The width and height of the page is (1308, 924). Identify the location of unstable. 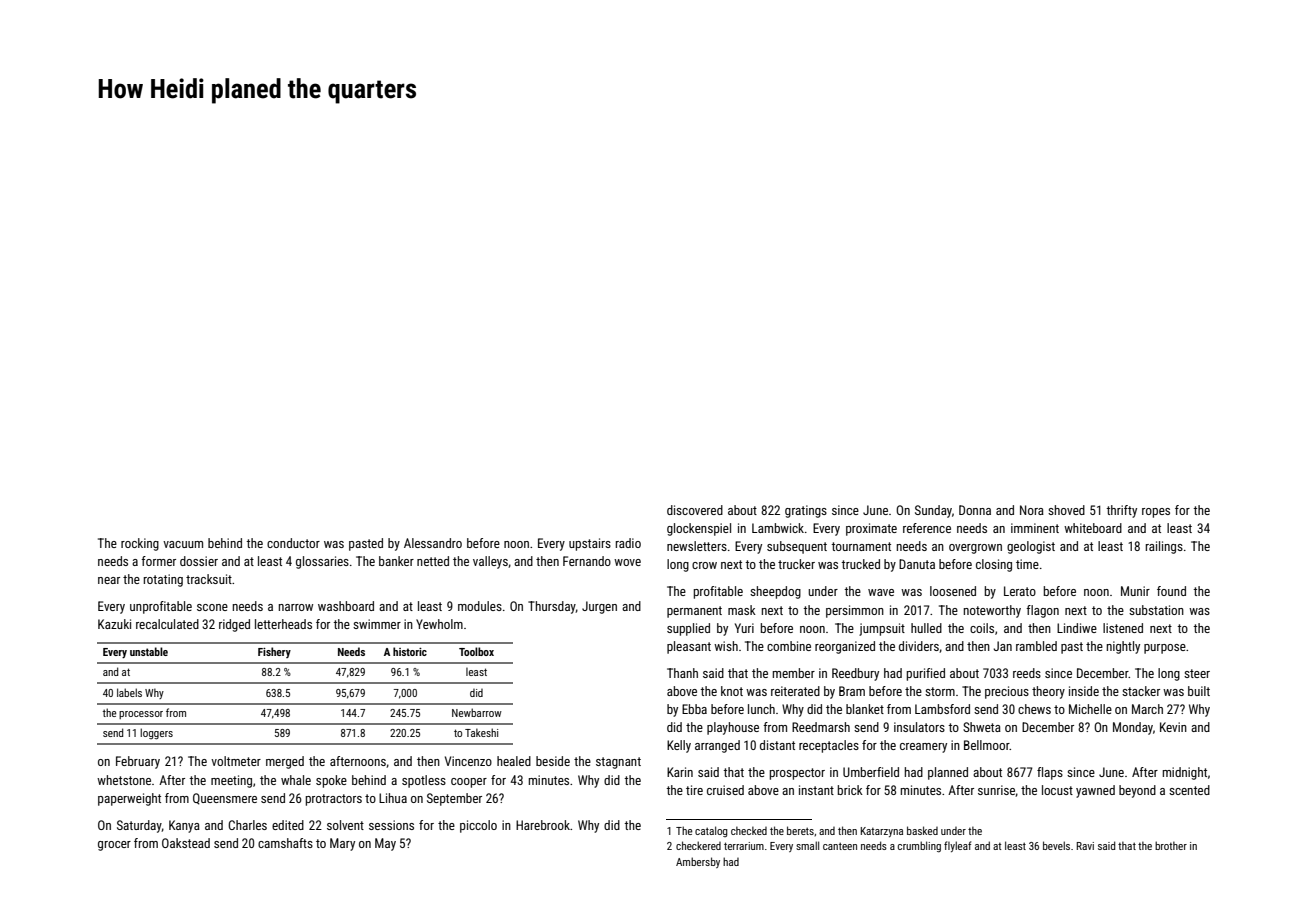
(149, 651).
